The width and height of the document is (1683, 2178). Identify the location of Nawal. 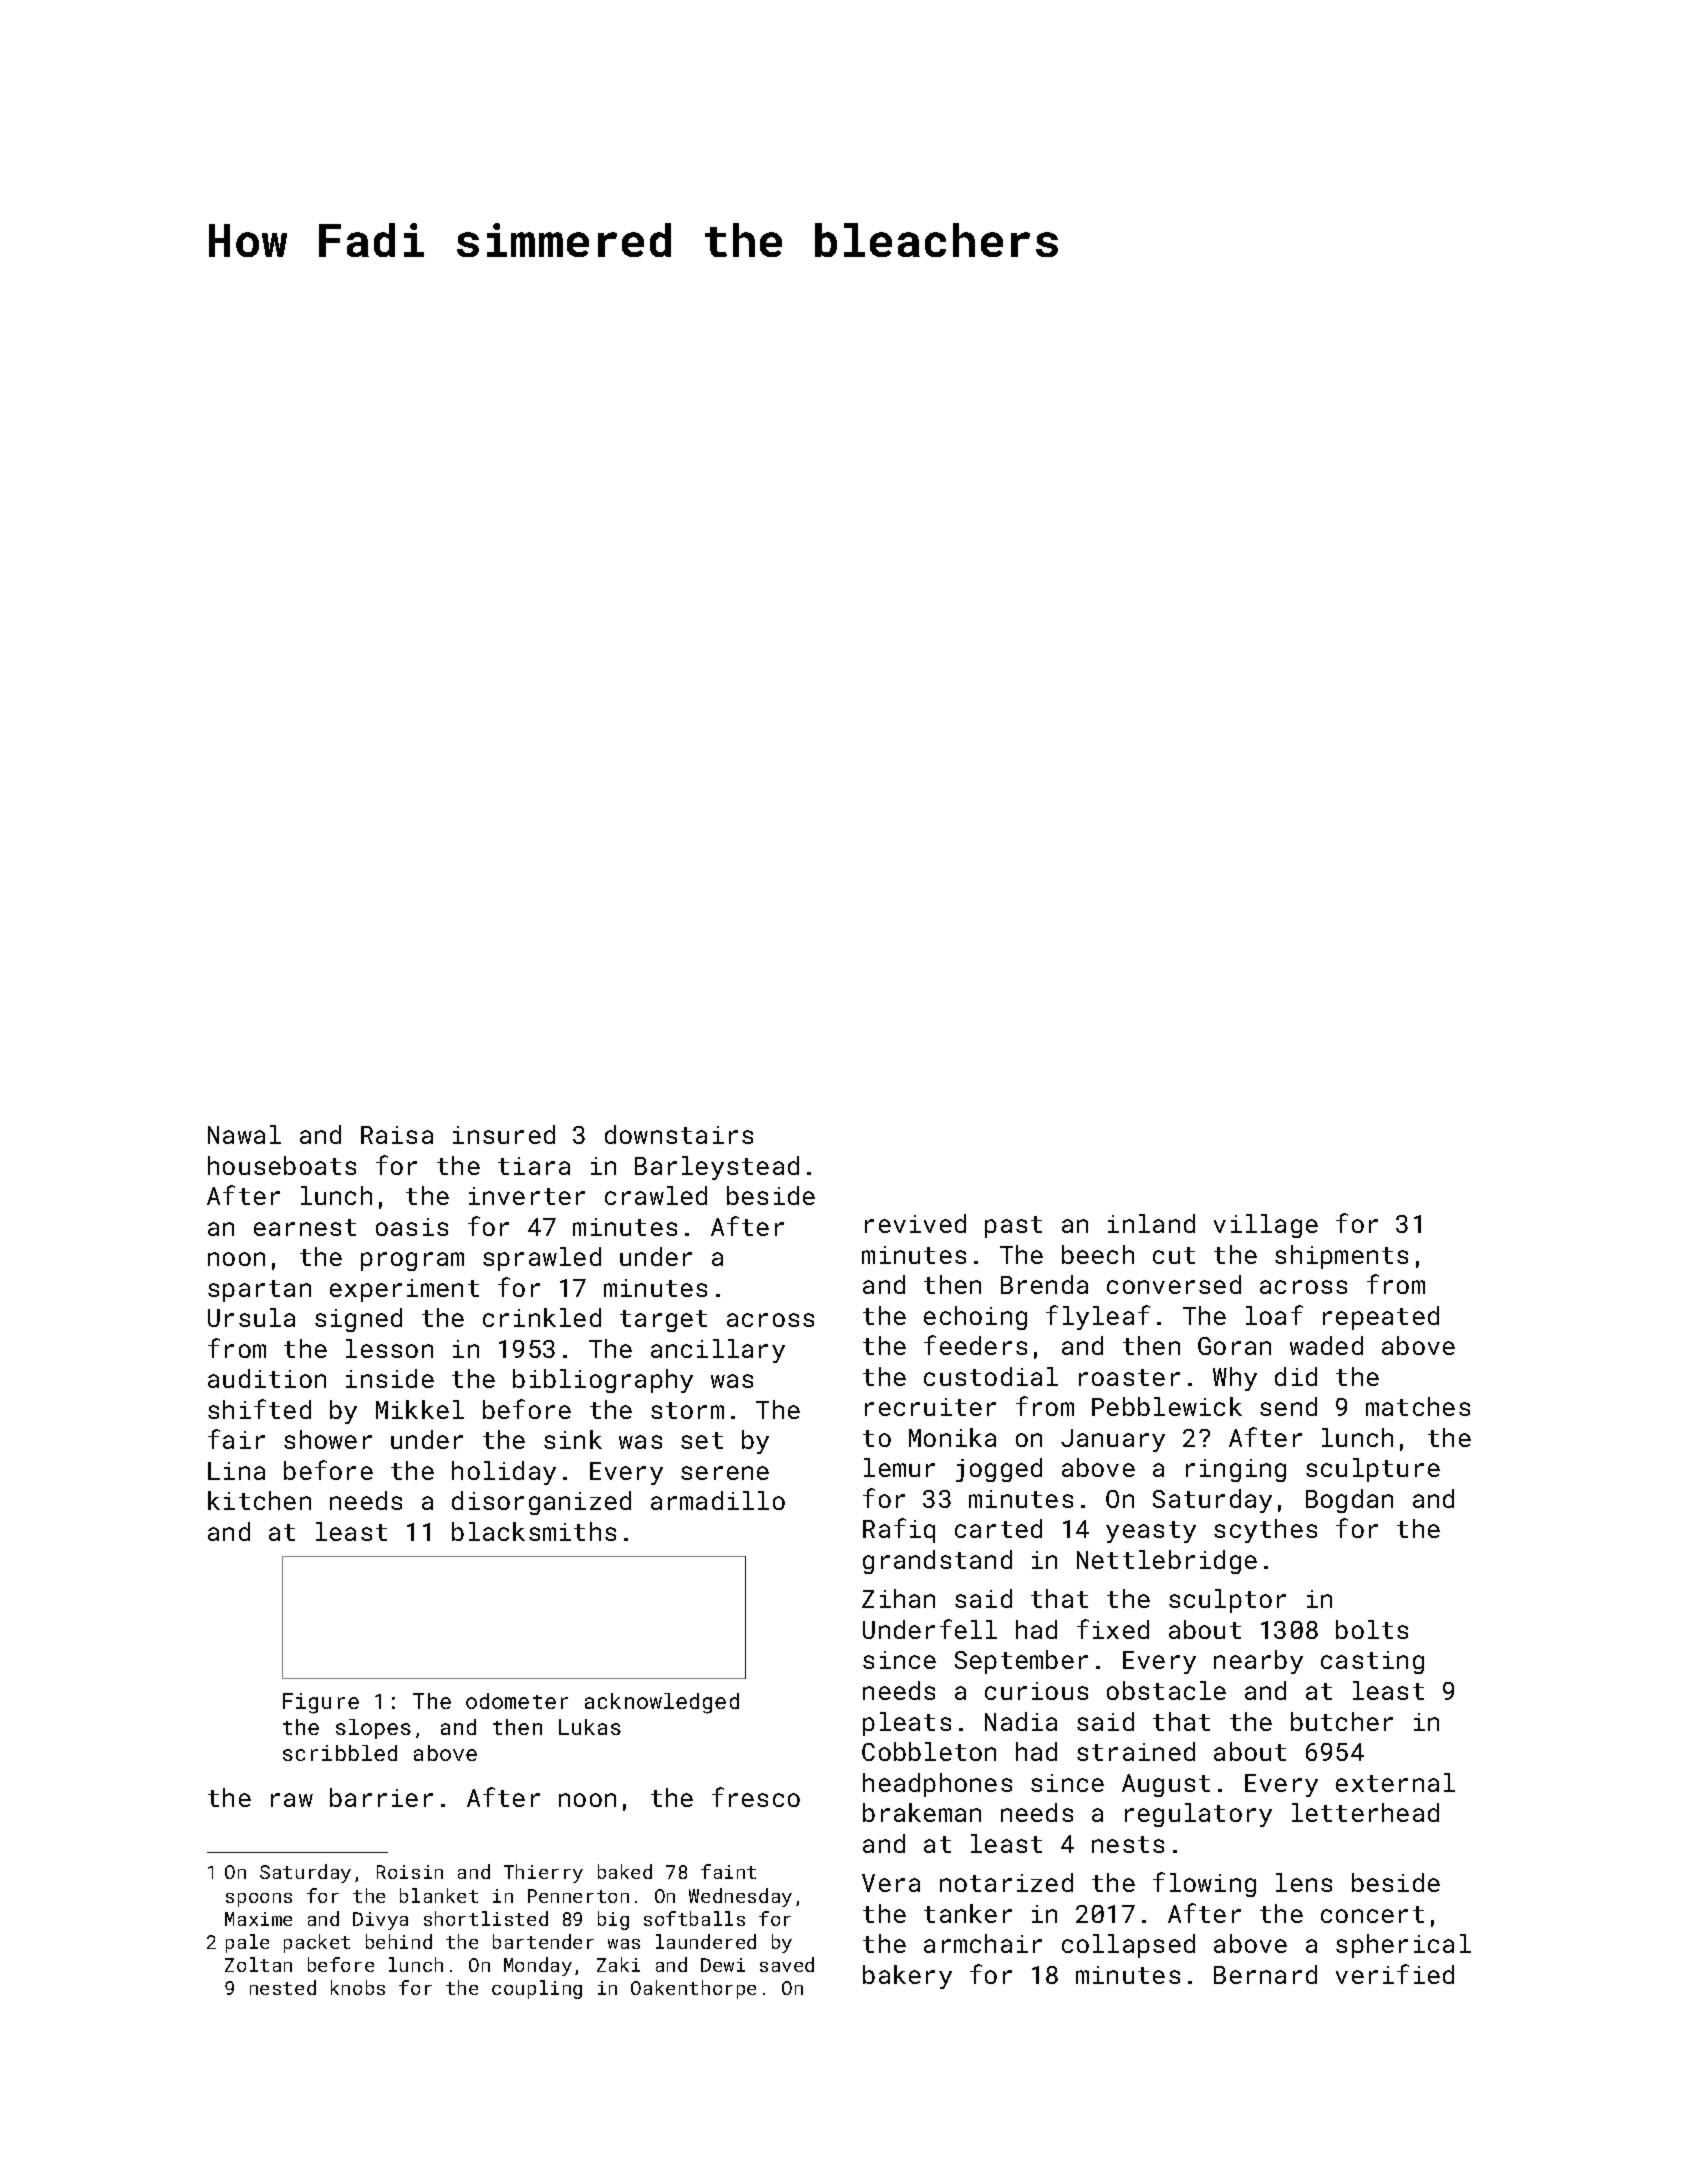
(244, 1134).
